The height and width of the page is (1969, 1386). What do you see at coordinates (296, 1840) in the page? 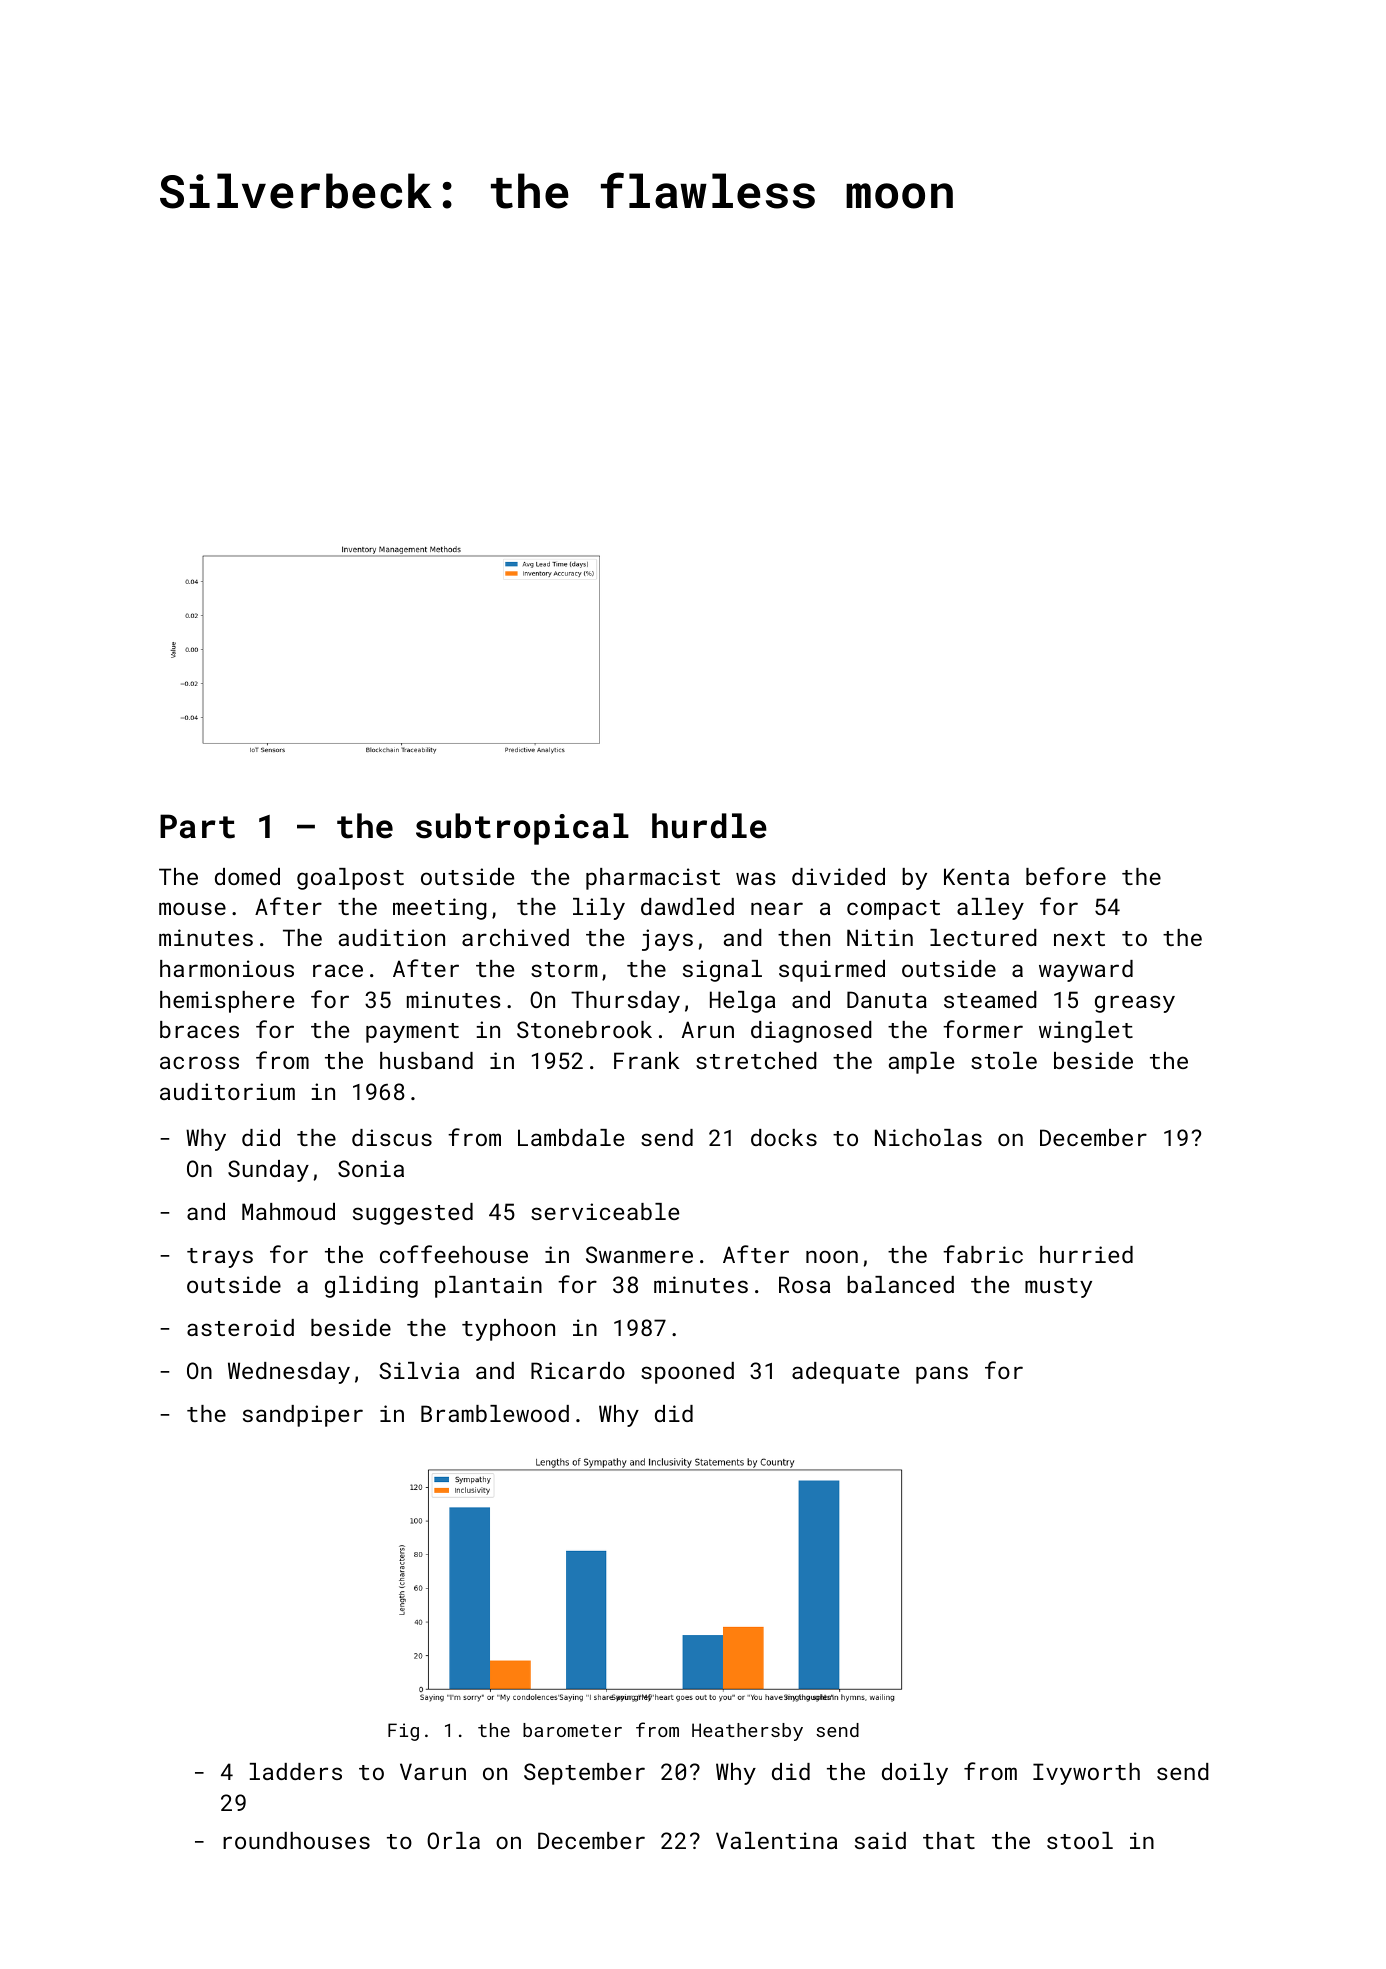
I see `roundhouses` at bounding box center [296, 1840].
